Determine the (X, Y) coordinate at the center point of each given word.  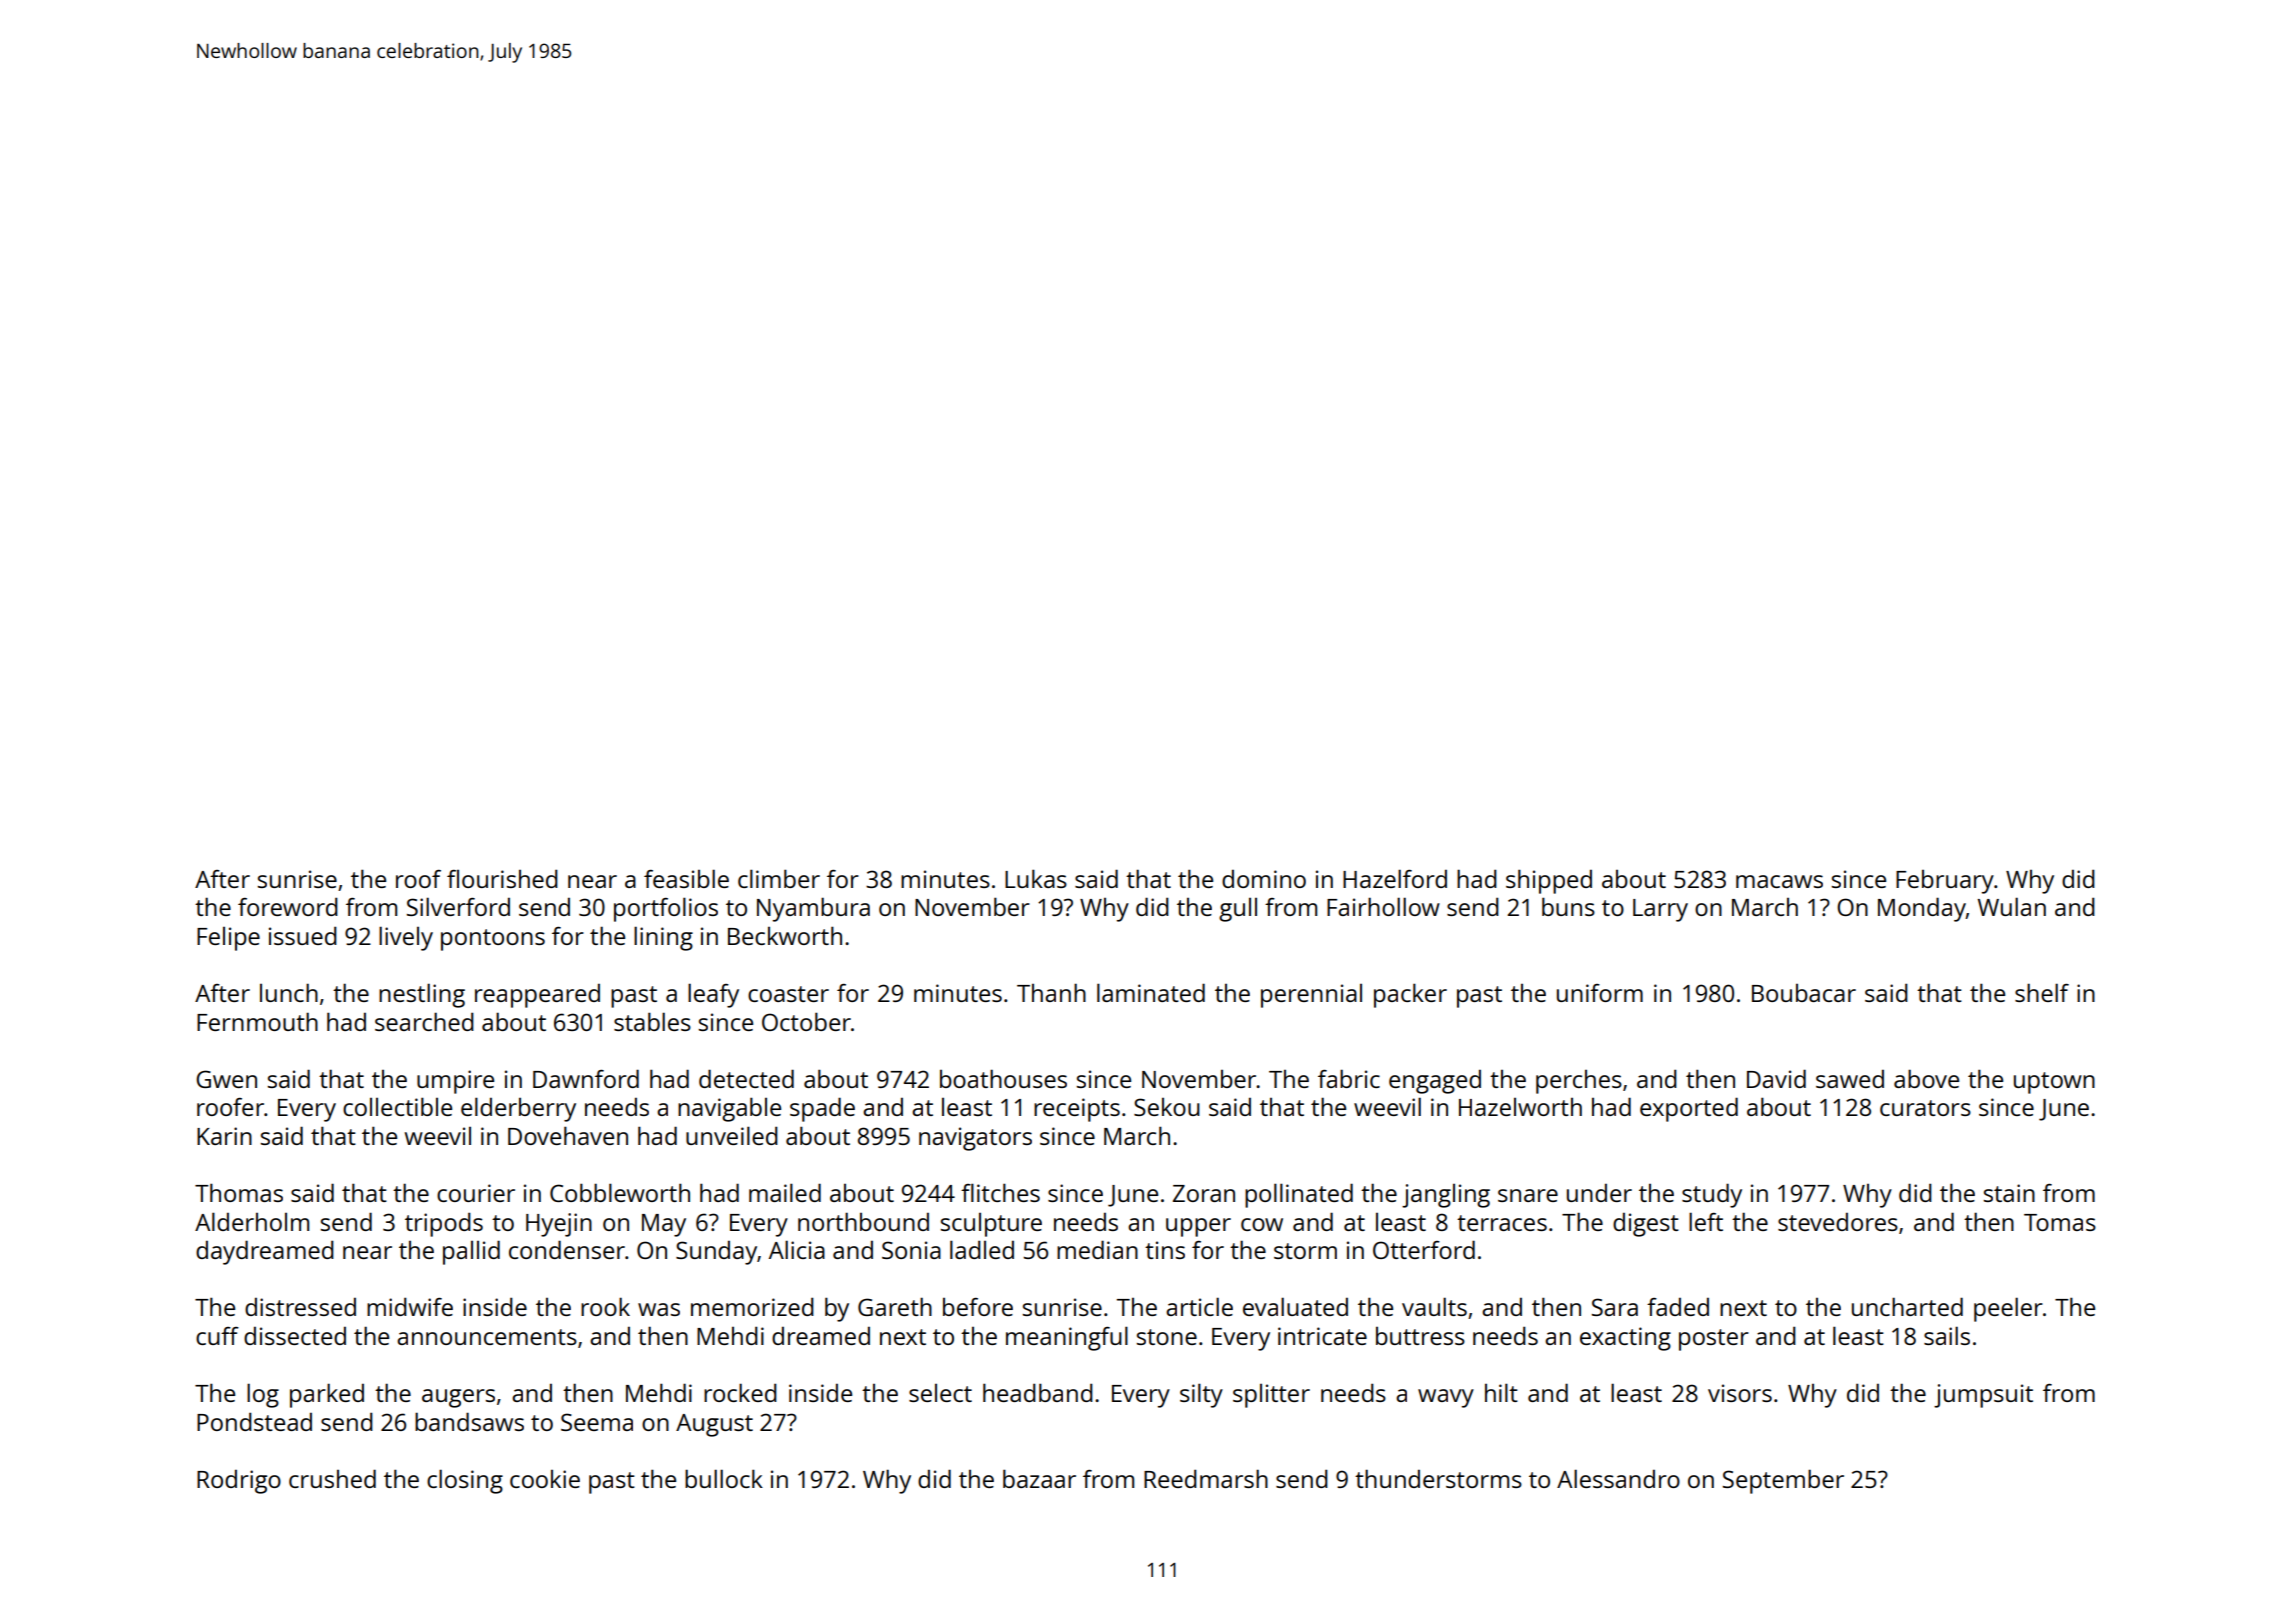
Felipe (228, 939)
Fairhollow (1383, 906)
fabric (1349, 1078)
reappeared (537, 996)
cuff (217, 1336)
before (978, 1307)
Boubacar (1804, 993)
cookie (545, 1479)
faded (1678, 1307)
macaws (1779, 881)
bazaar (1039, 1478)
